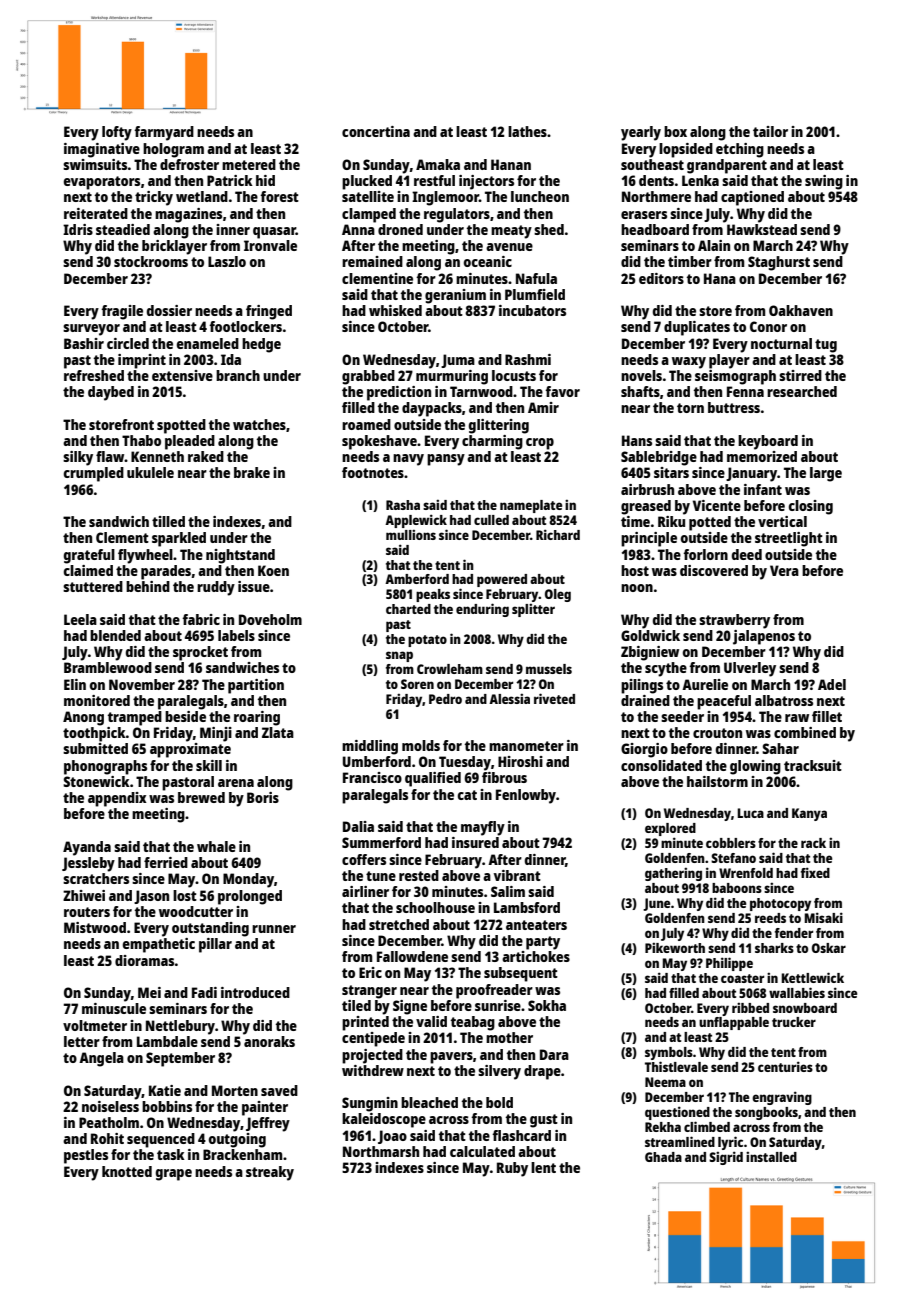  What do you see at coordinates (412, 956) in the screenshot?
I see `Fallowdene` at bounding box center [412, 956].
